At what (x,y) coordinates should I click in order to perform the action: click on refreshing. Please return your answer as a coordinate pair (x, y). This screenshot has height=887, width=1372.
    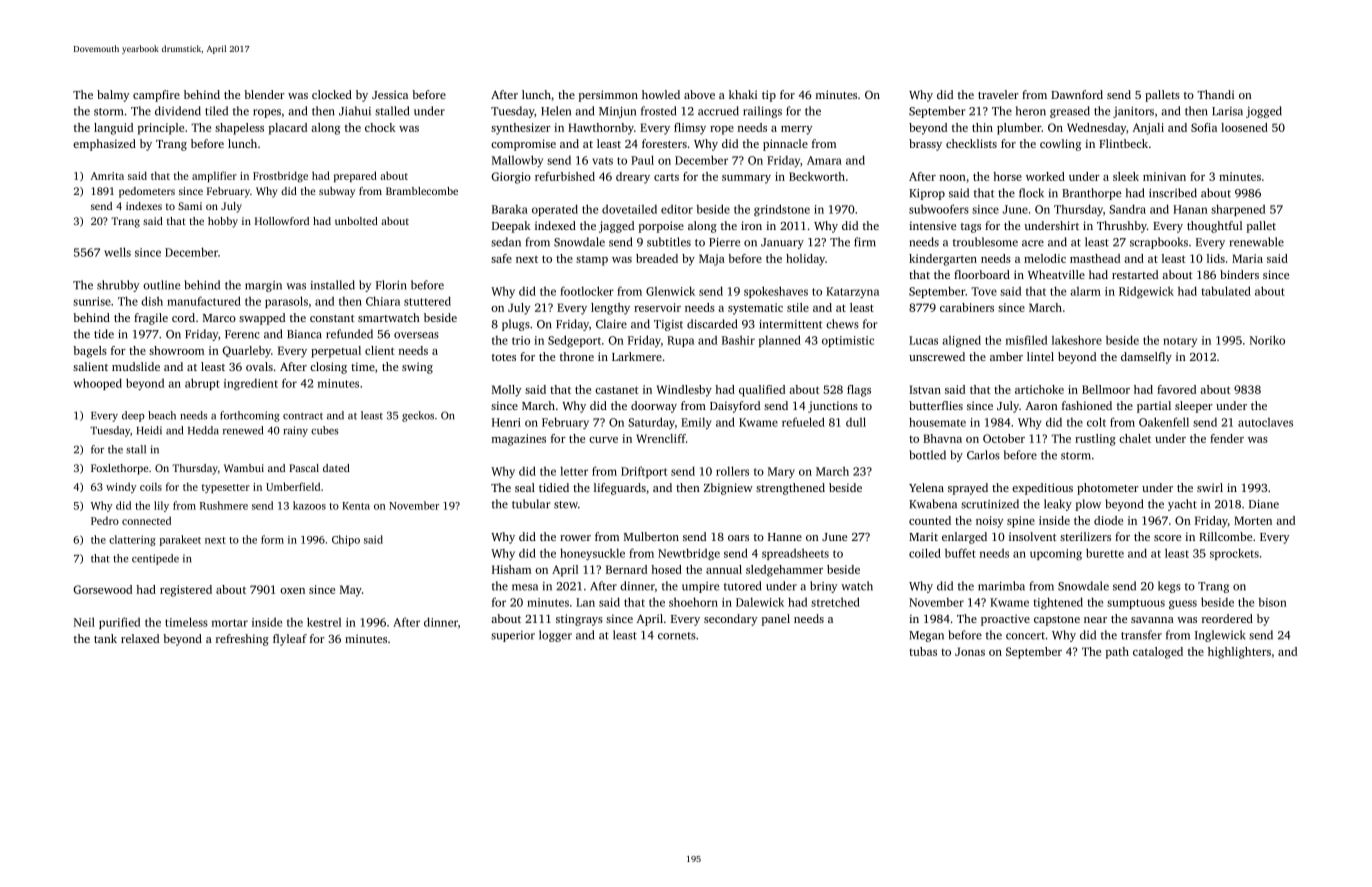
    Looking at the image, I should click on (242, 640).
